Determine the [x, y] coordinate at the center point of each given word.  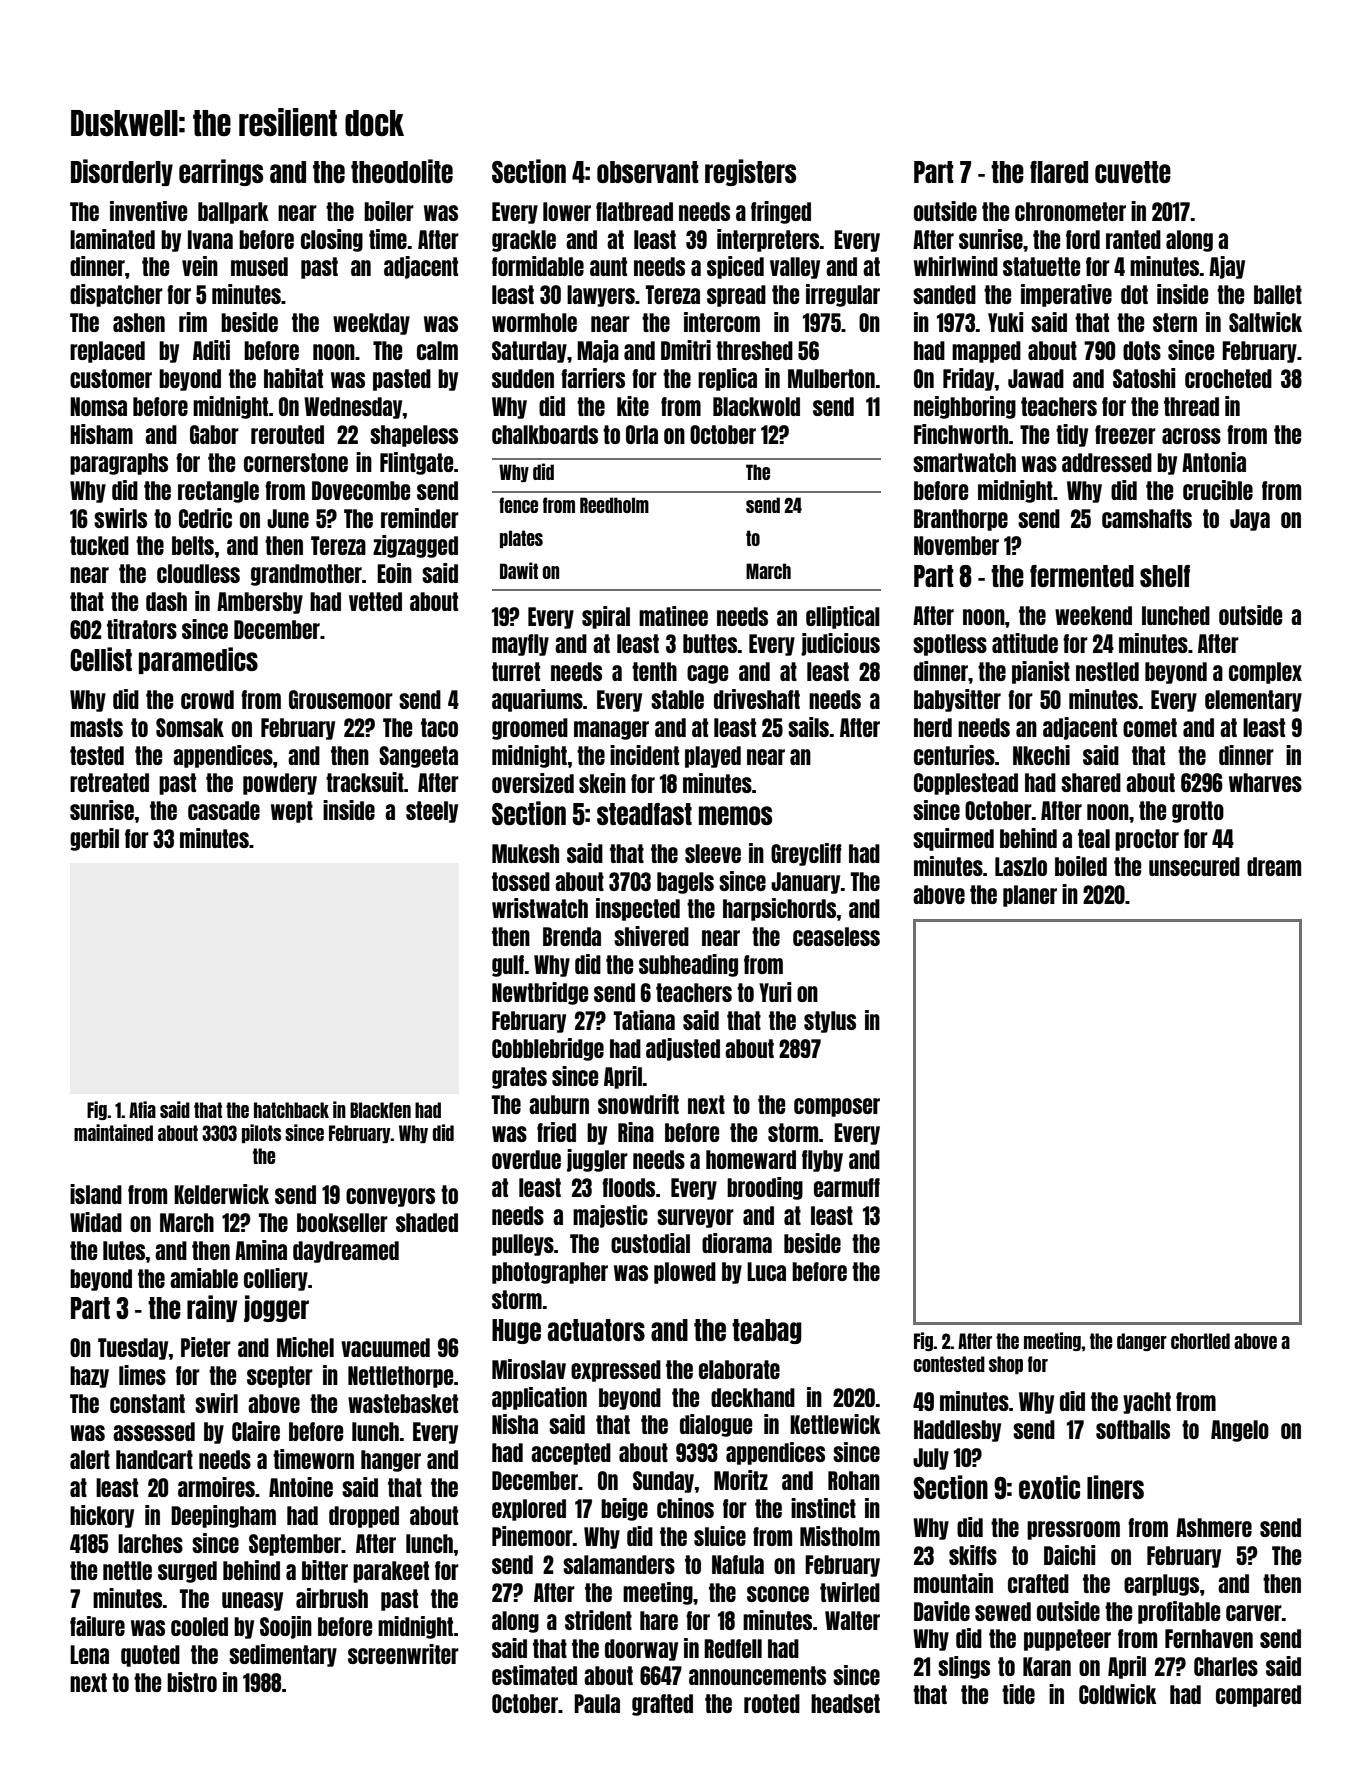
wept [292, 812]
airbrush [332, 1598]
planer [1030, 896]
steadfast [644, 814]
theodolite [402, 171]
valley [795, 268]
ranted [1133, 239]
